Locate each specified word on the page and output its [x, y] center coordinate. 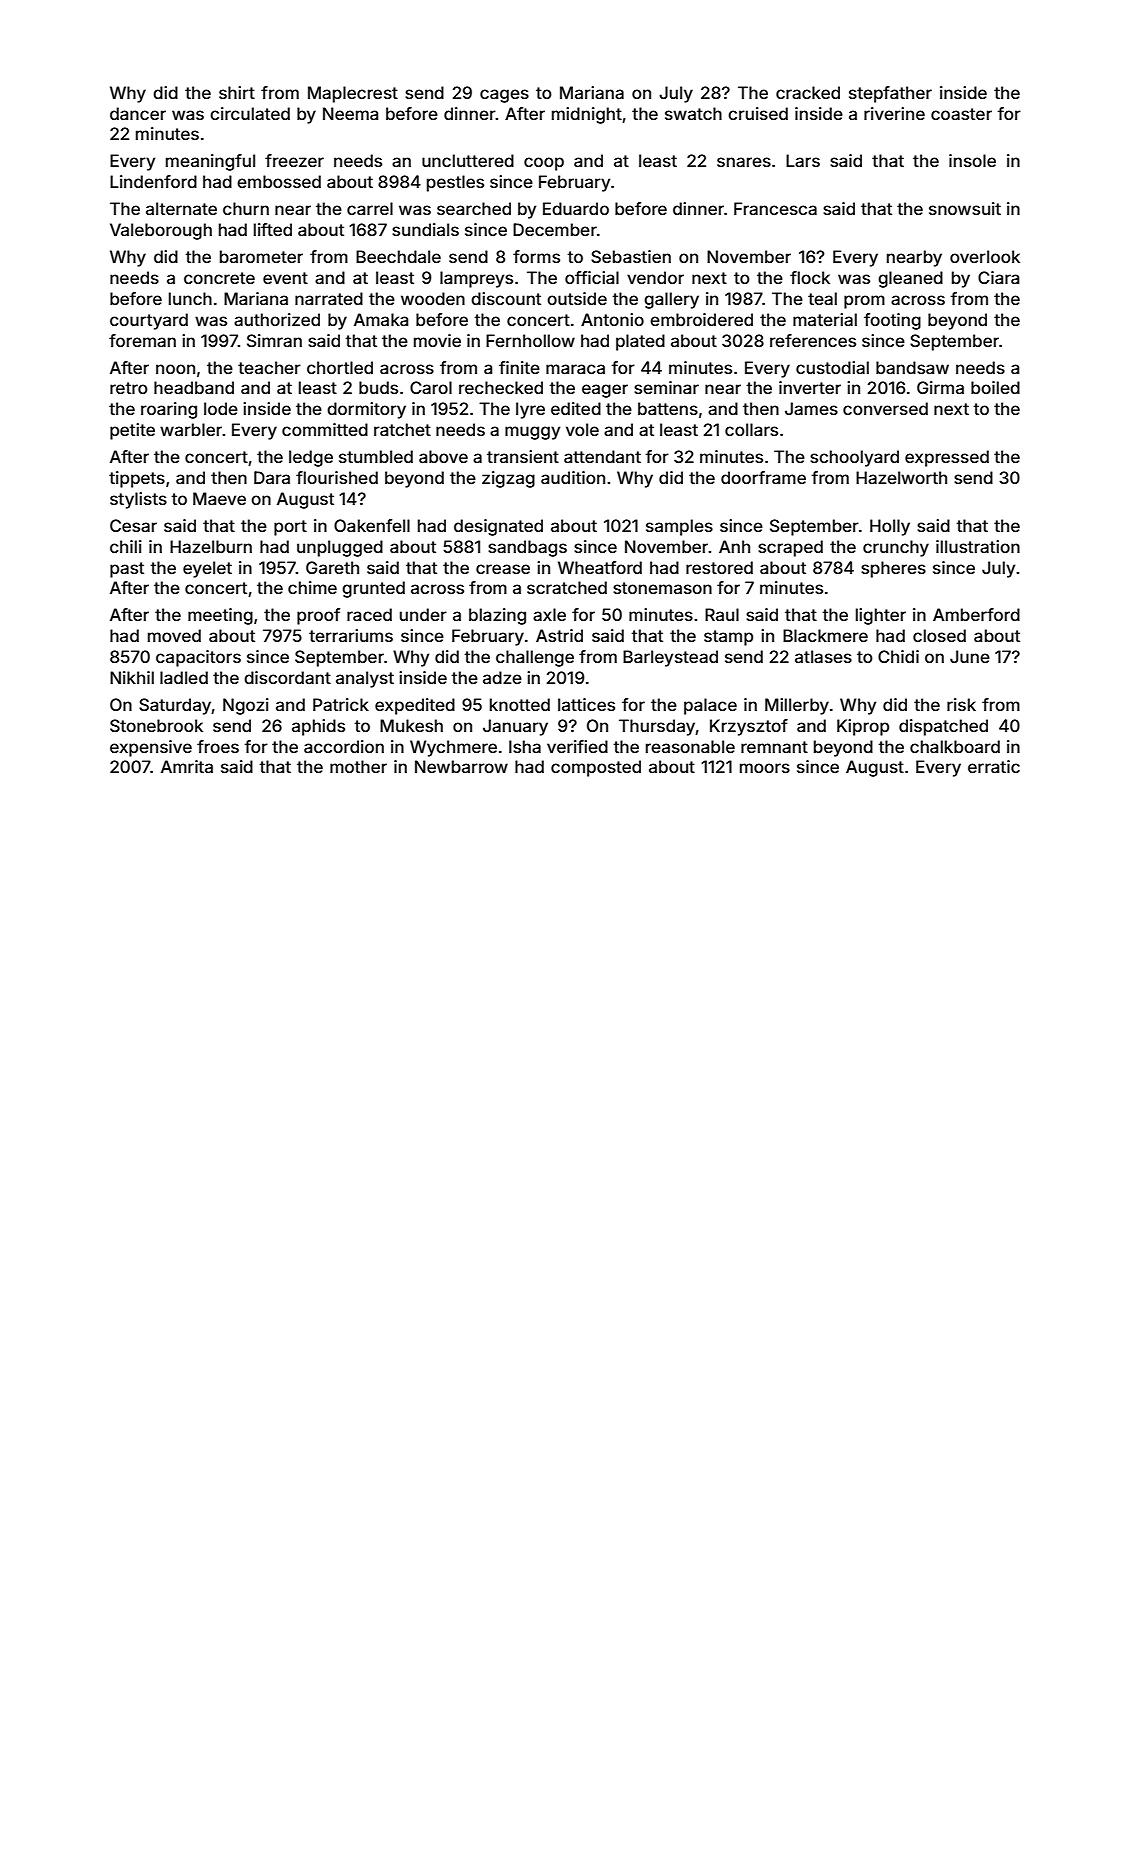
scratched [567, 587]
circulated [250, 113]
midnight [587, 115]
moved [174, 635]
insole [972, 160]
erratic [994, 766]
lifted [273, 229]
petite [132, 431]
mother [358, 766]
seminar [666, 387]
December [555, 229]
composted [596, 768]
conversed [885, 408]
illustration [978, 546]
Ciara [998, 277]
